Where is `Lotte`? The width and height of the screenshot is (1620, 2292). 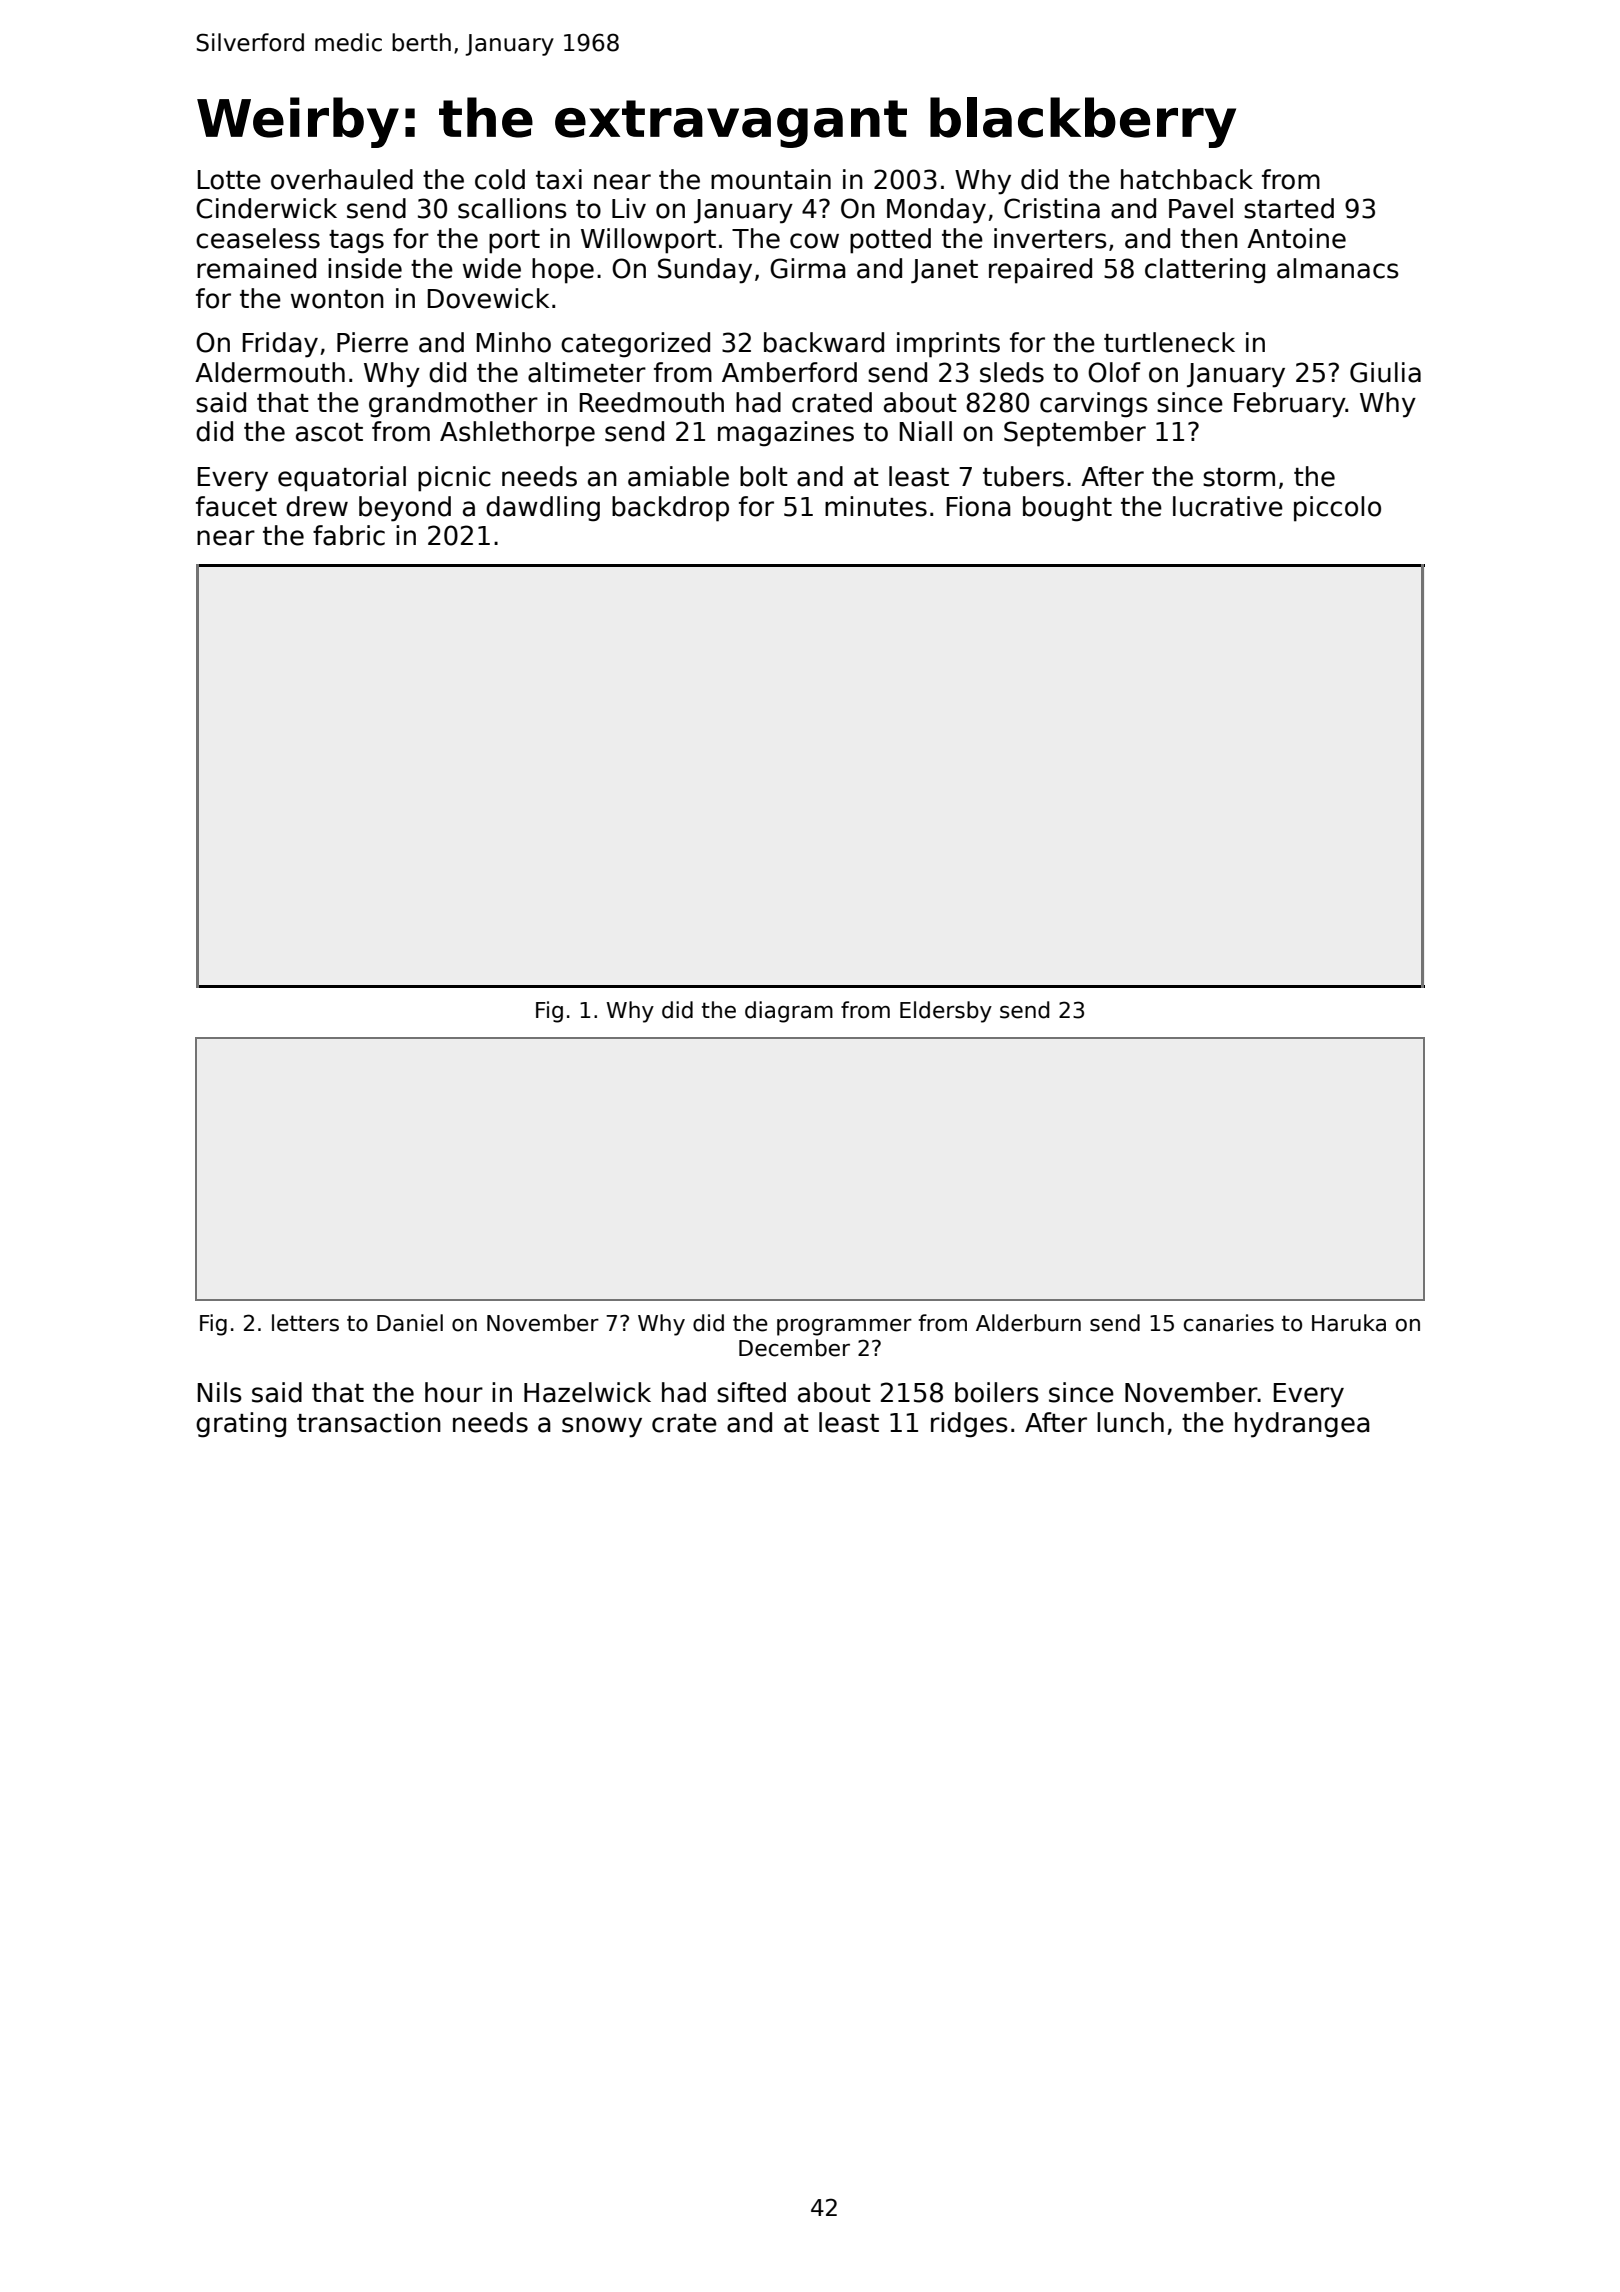 Lotte is located at coordinates (229, 180).
